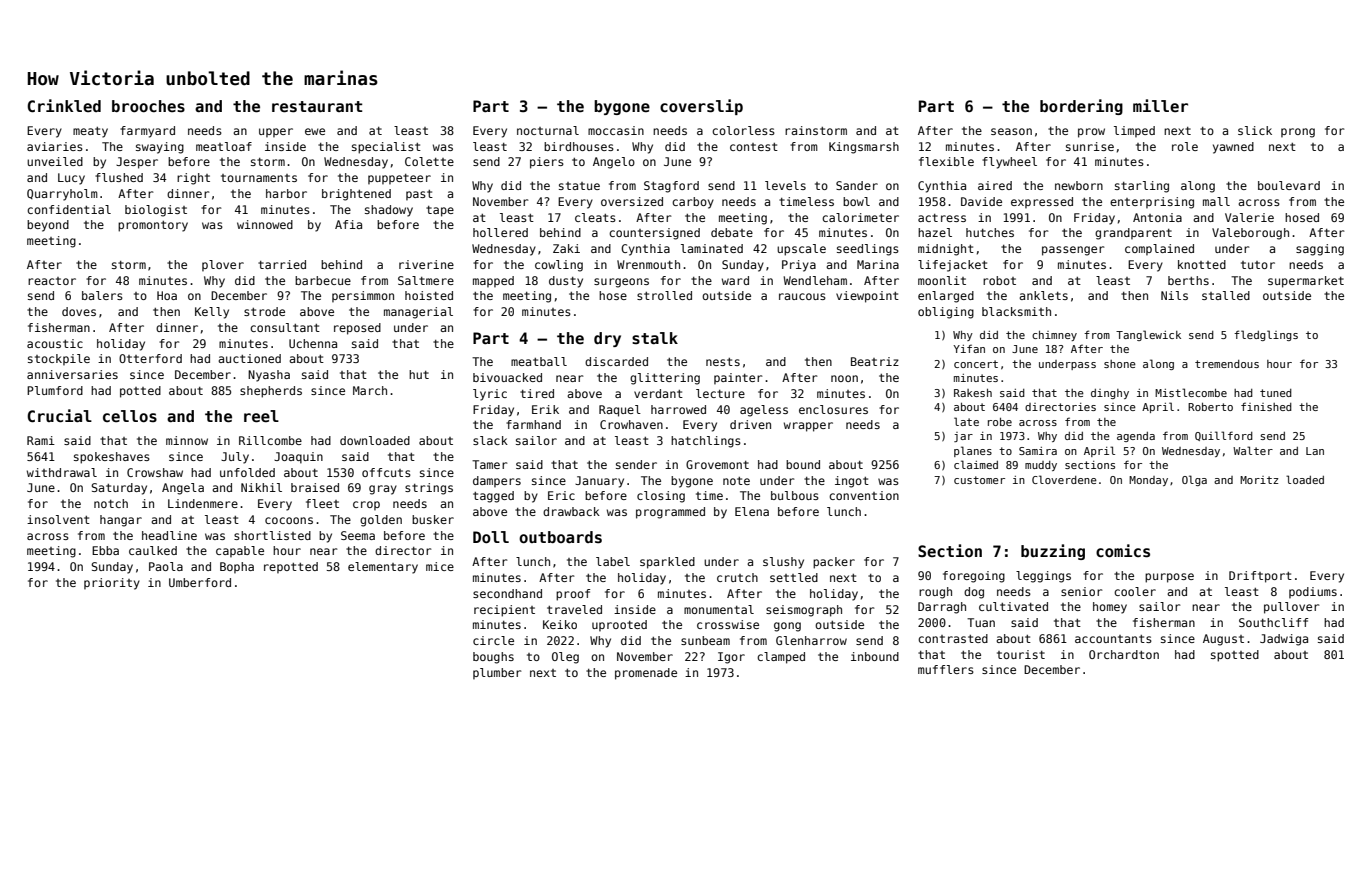 This screenshot has height=887, width=1372. Describe the element at coordinates (153, 226) in the screenshot. I see `promontory` at that location.
